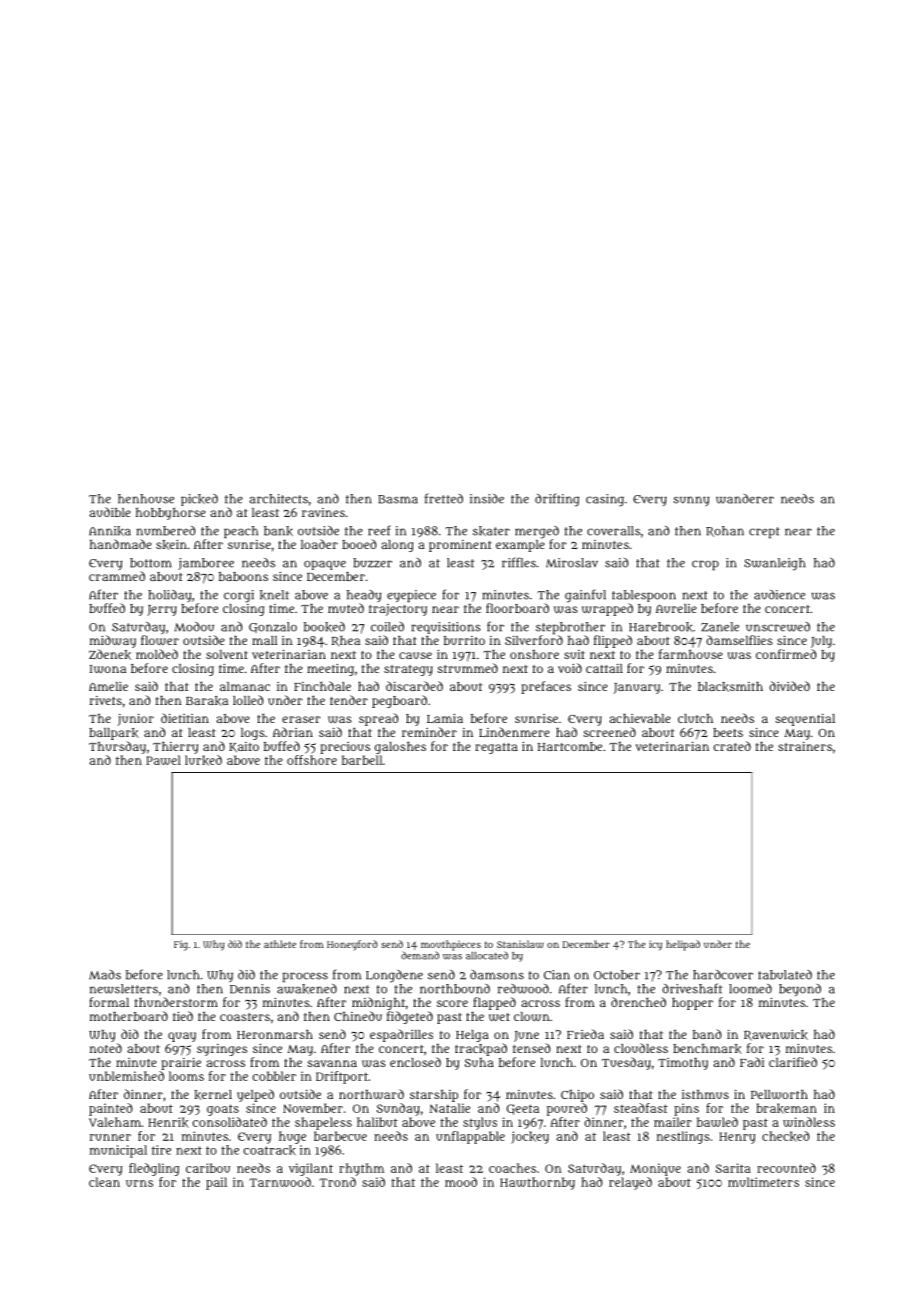  I want to click on regatta, so click(496, 748).
